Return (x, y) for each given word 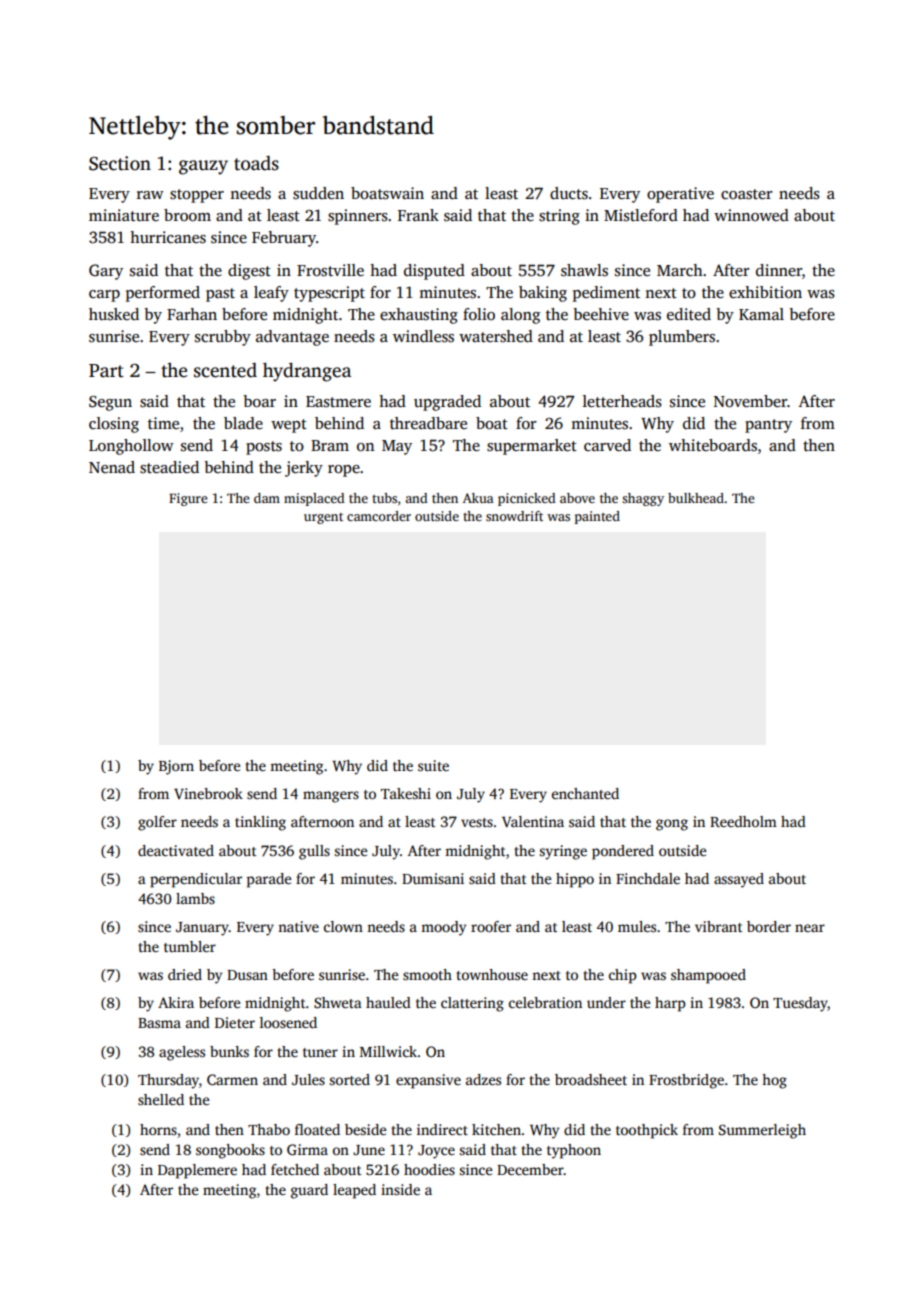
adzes (483, 1079)
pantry (768, 426)
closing (114, 425)
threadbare (428, 423)
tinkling (260, 823)
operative (680, 195)
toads (256, 163)
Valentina (533, 821)
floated (317, 1129)
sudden (318, 193)
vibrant (719, 926)
